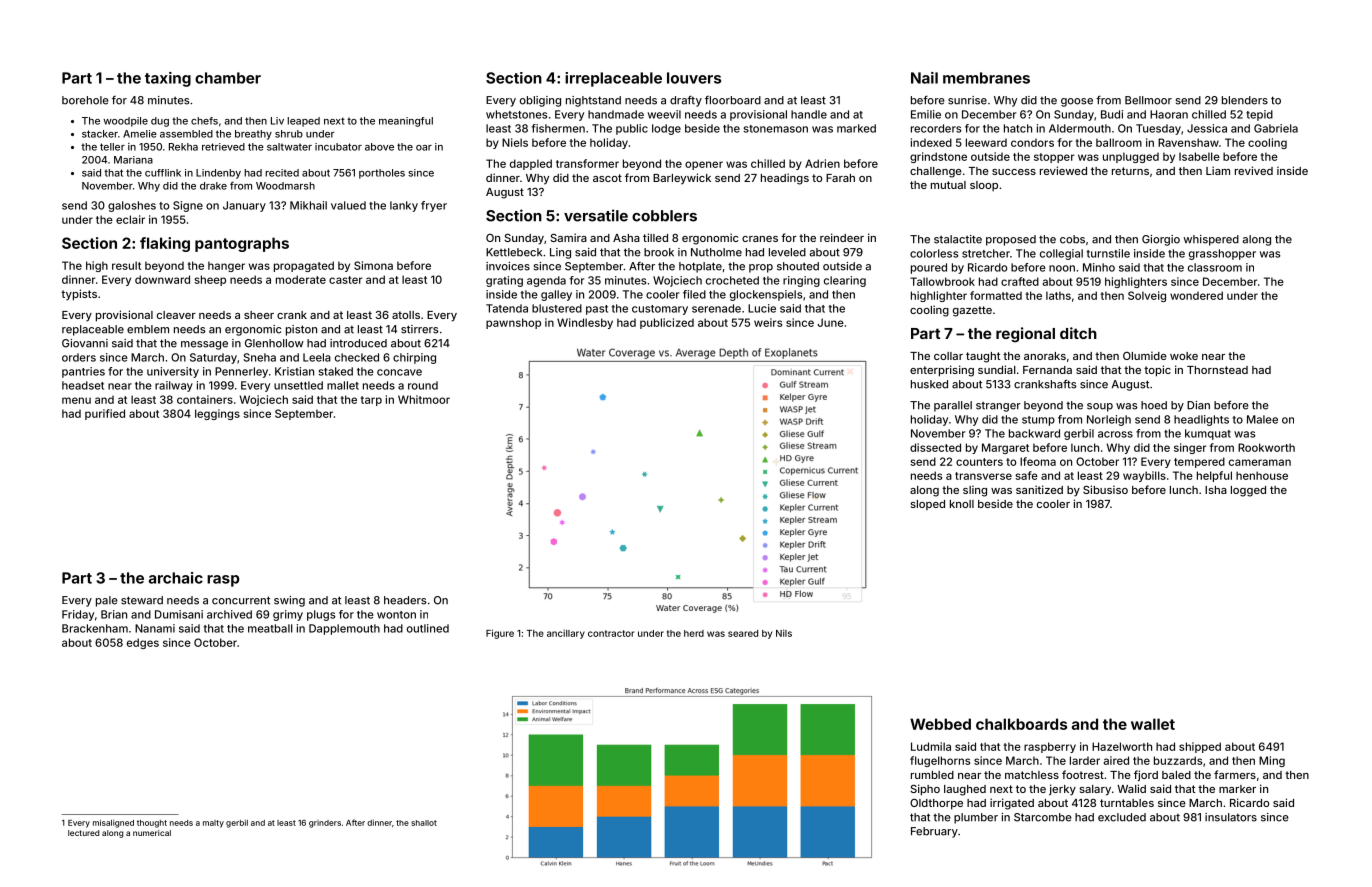  Describe the element at coordinates (152, 833) in the screenshot. I see `numerical` at that location.
